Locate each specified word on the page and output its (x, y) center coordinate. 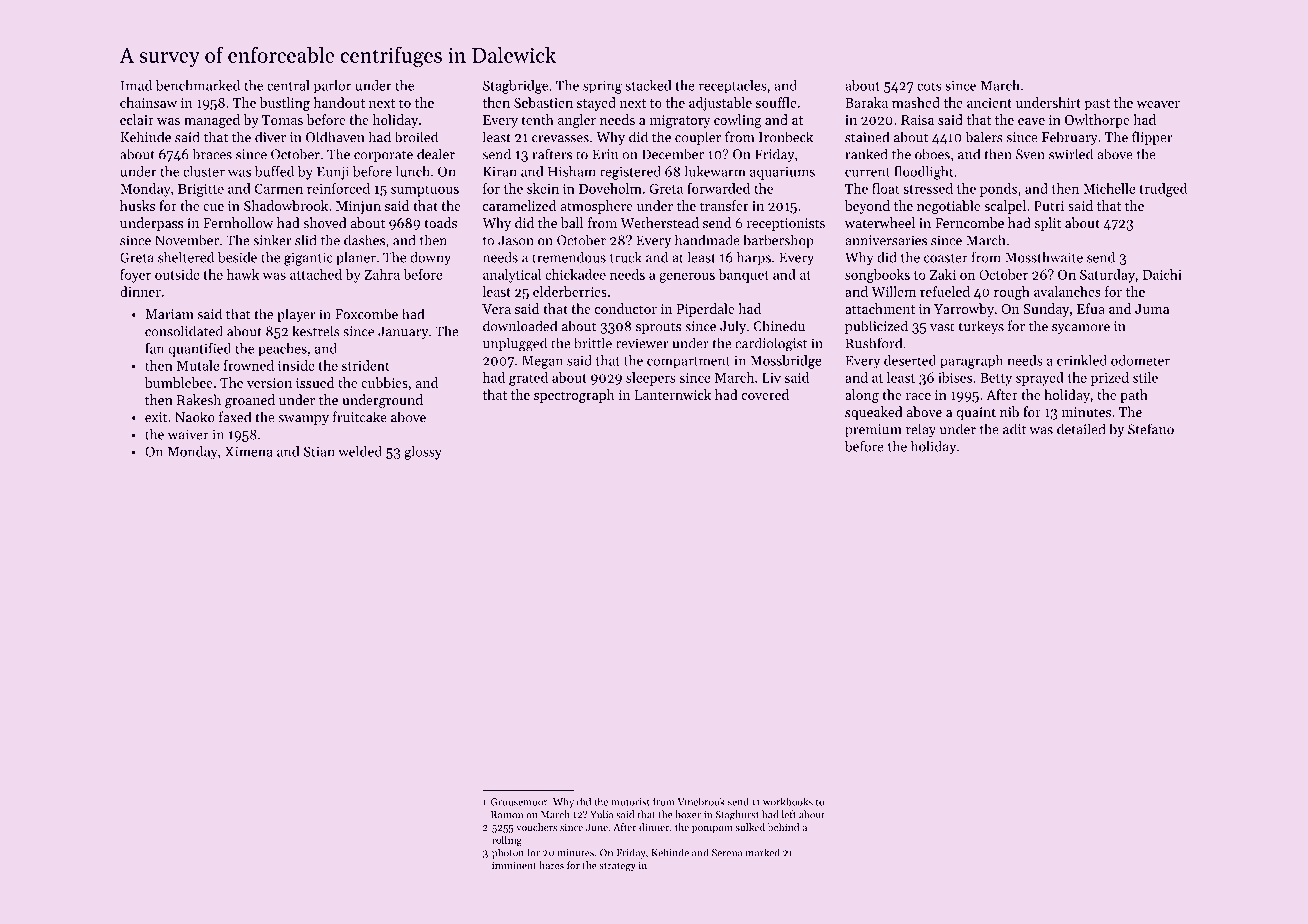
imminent (514, 865)
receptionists (786, 224)
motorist (630, 802)
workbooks (788, 801)
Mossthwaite (1044, 257)
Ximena (249, 451)
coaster (946, 258)
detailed (1081, 429)
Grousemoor (519, 802)
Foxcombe (366, 314)
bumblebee (179, 382)
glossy (423, 453)
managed (212, 121)
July (733, 327)
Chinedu (779, 326)
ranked (866, 154)
